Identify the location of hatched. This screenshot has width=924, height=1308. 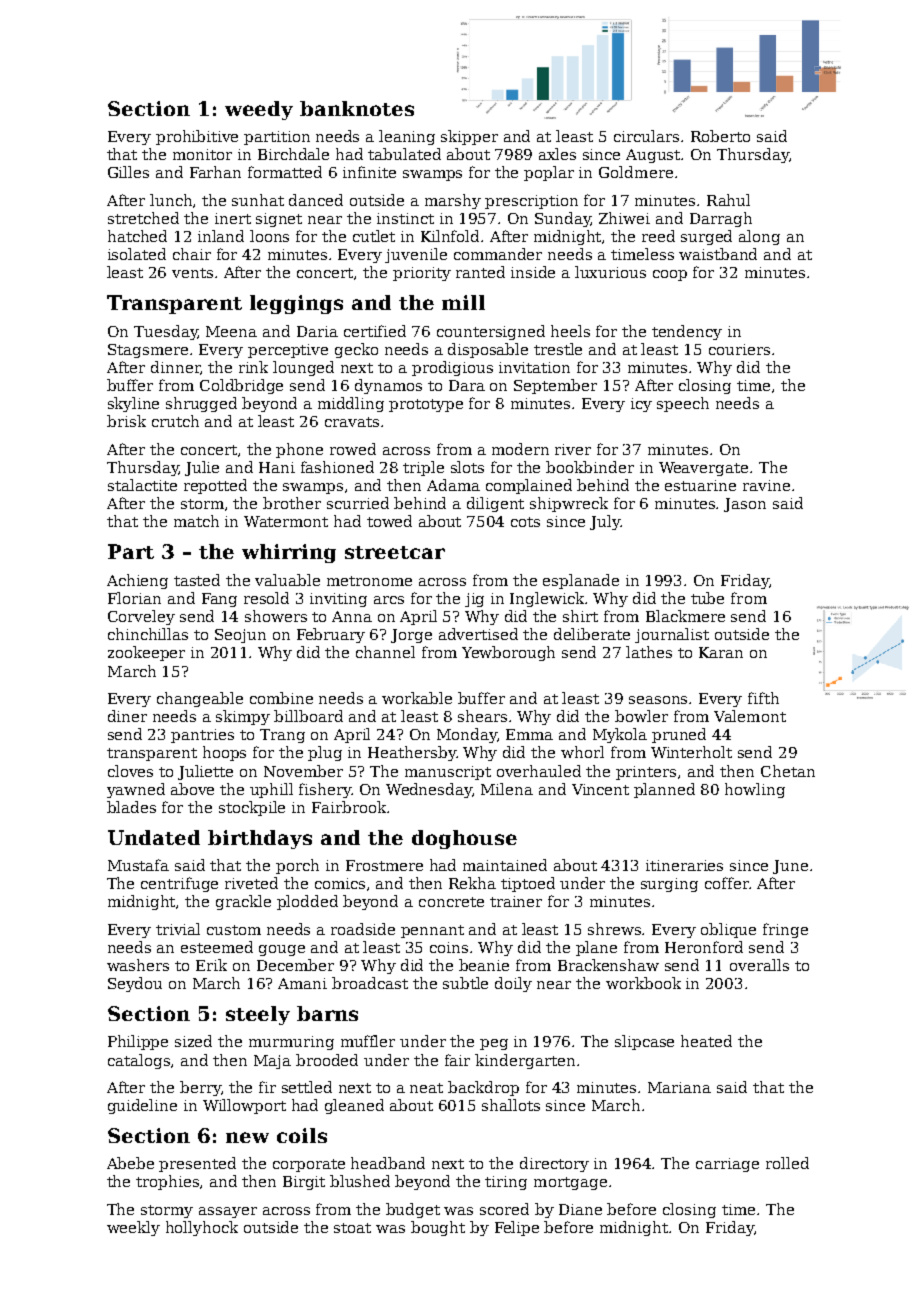
(137, 236).
